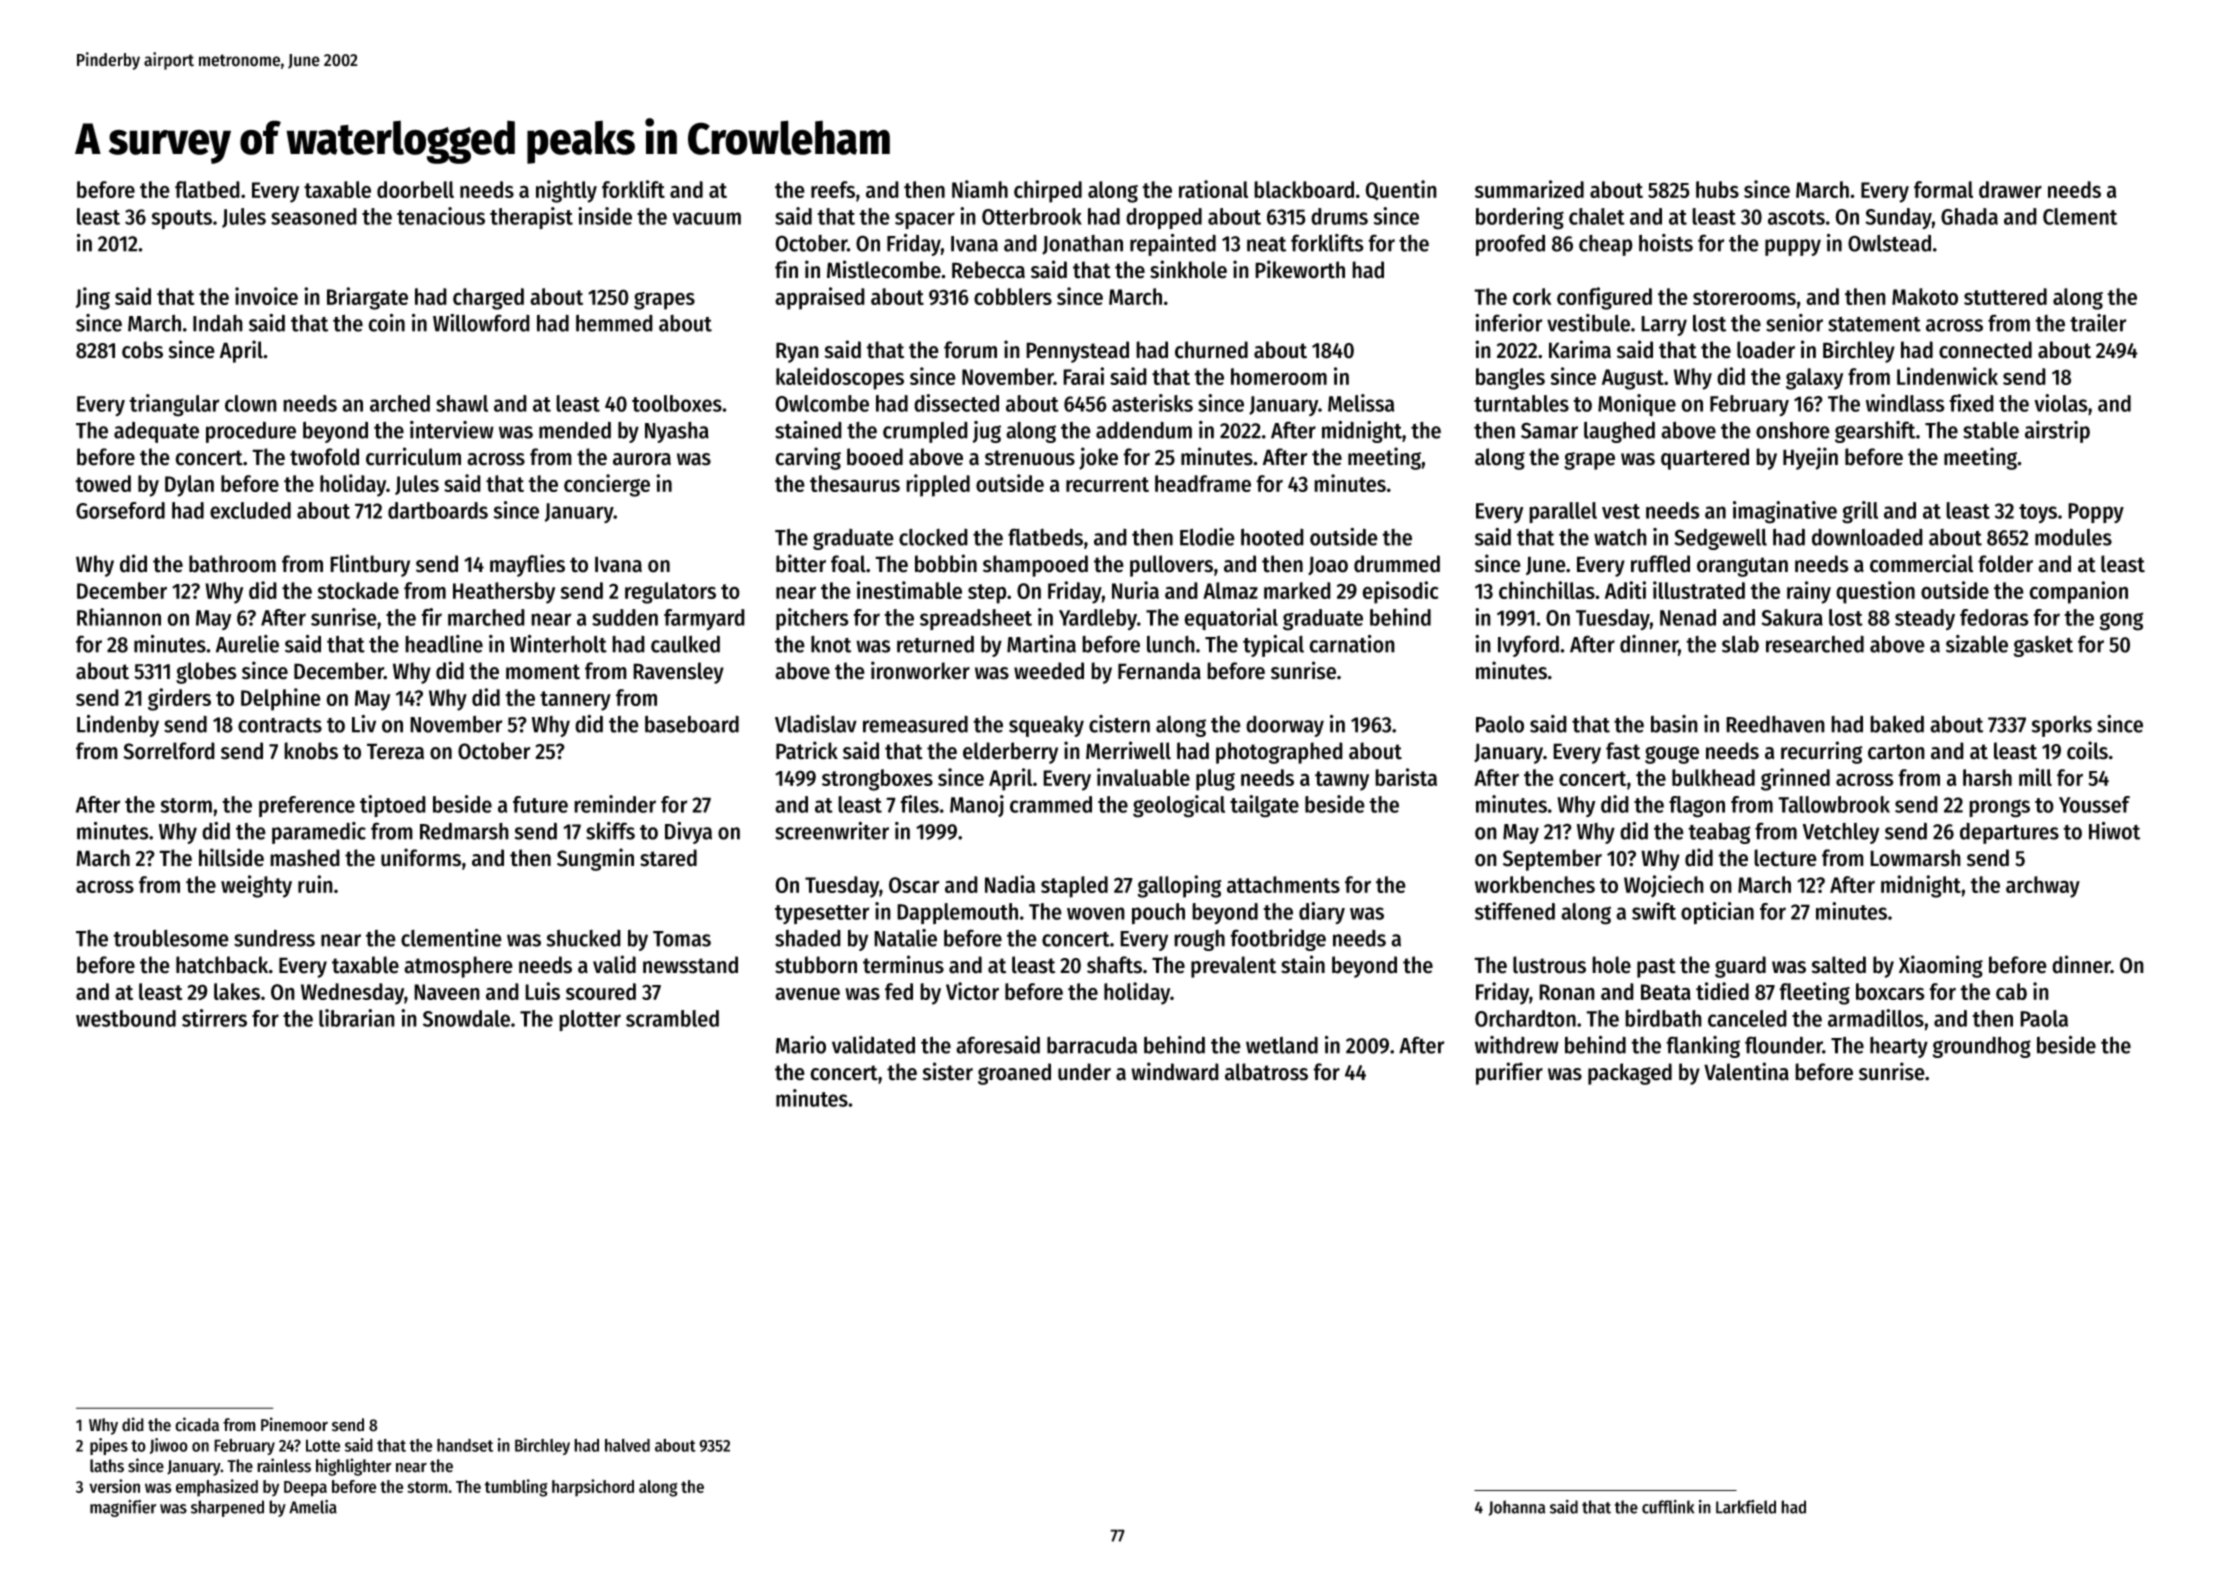  What do you see at coordinates (1746, 1071) in the screenshot?
I see `Valentina` at bounding box center [1746, 1071].
